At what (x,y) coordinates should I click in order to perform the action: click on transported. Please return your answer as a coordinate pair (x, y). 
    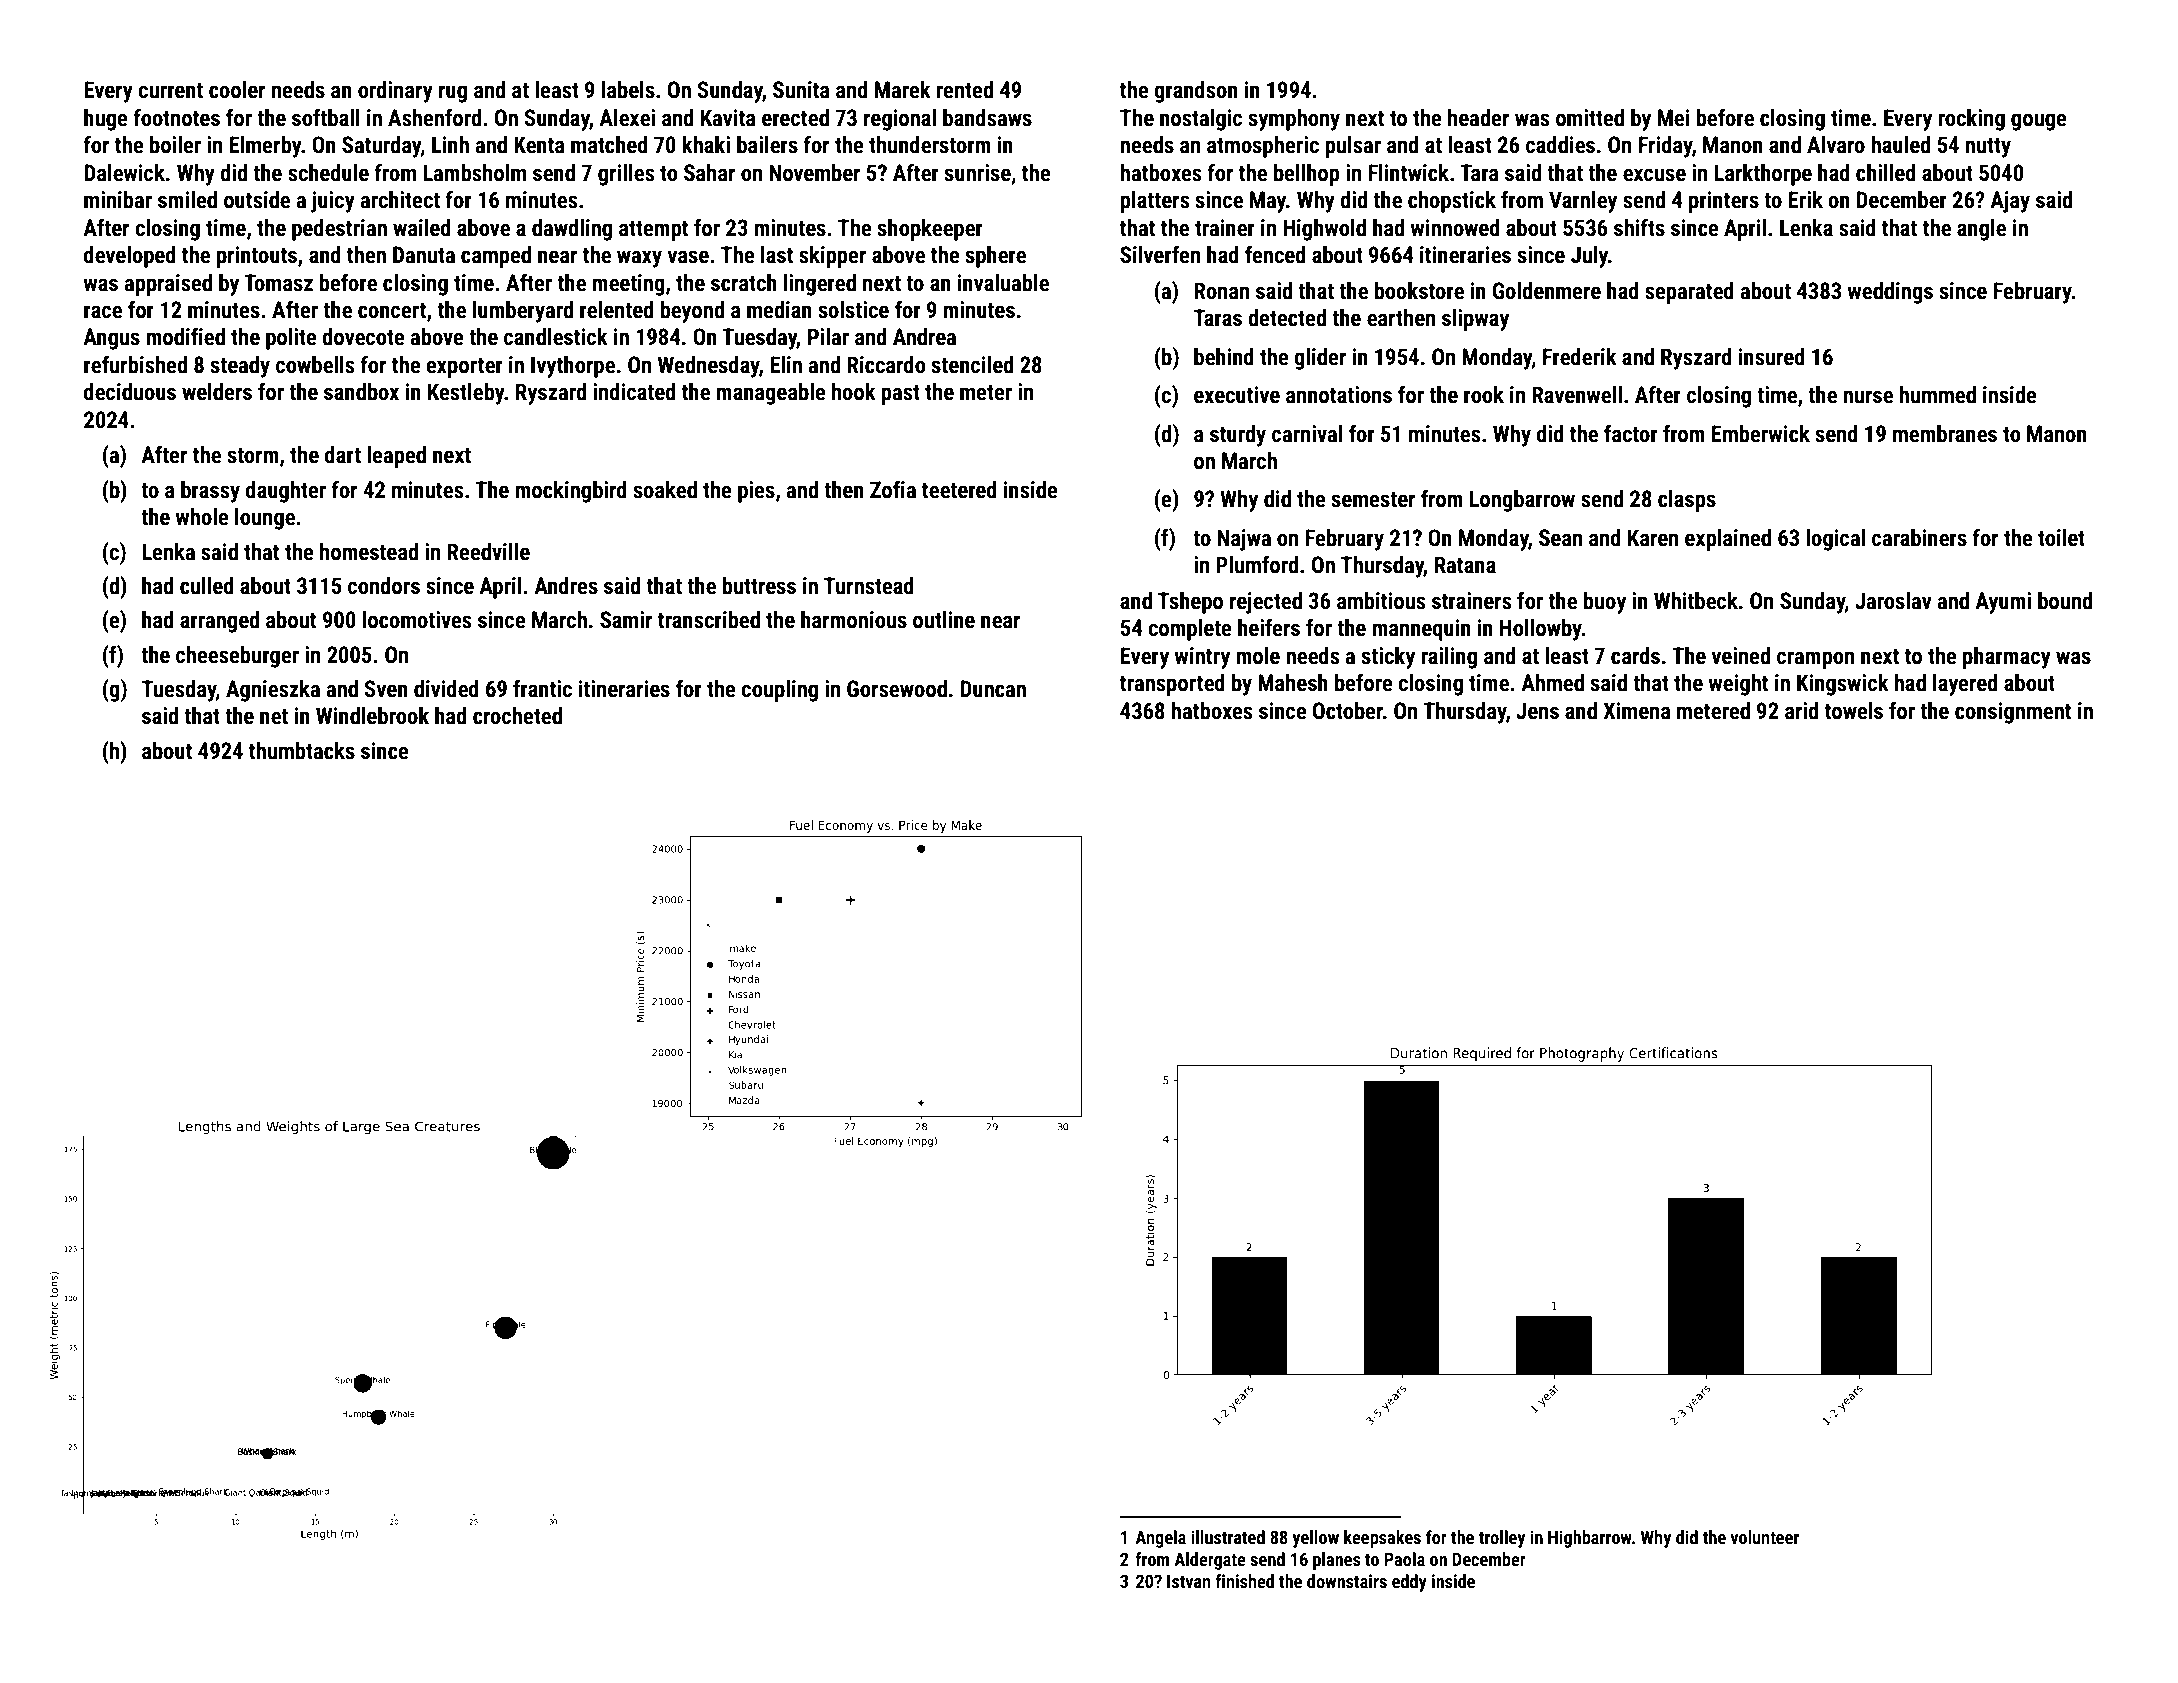
    Looking at the image, I should click on (1172, 685).
